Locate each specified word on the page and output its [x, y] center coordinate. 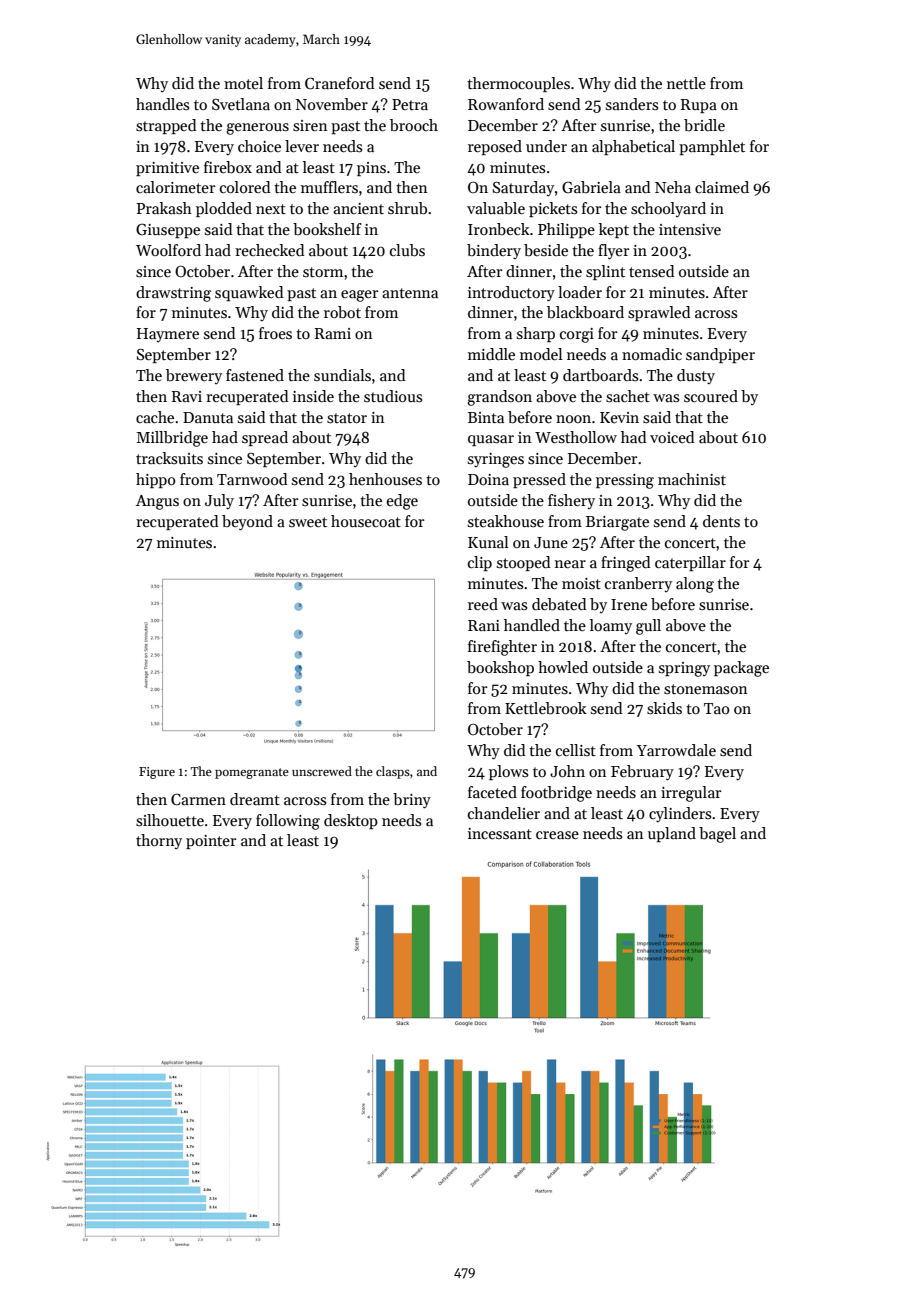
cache [155, 417]
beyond [247, 523]
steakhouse [506, 521]
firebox [228, 167]
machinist [692, 479]
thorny [159, 841]
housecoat [366, 521]
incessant [500, 833]
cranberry [638, 584]
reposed [495, 147]
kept [614, 230]
